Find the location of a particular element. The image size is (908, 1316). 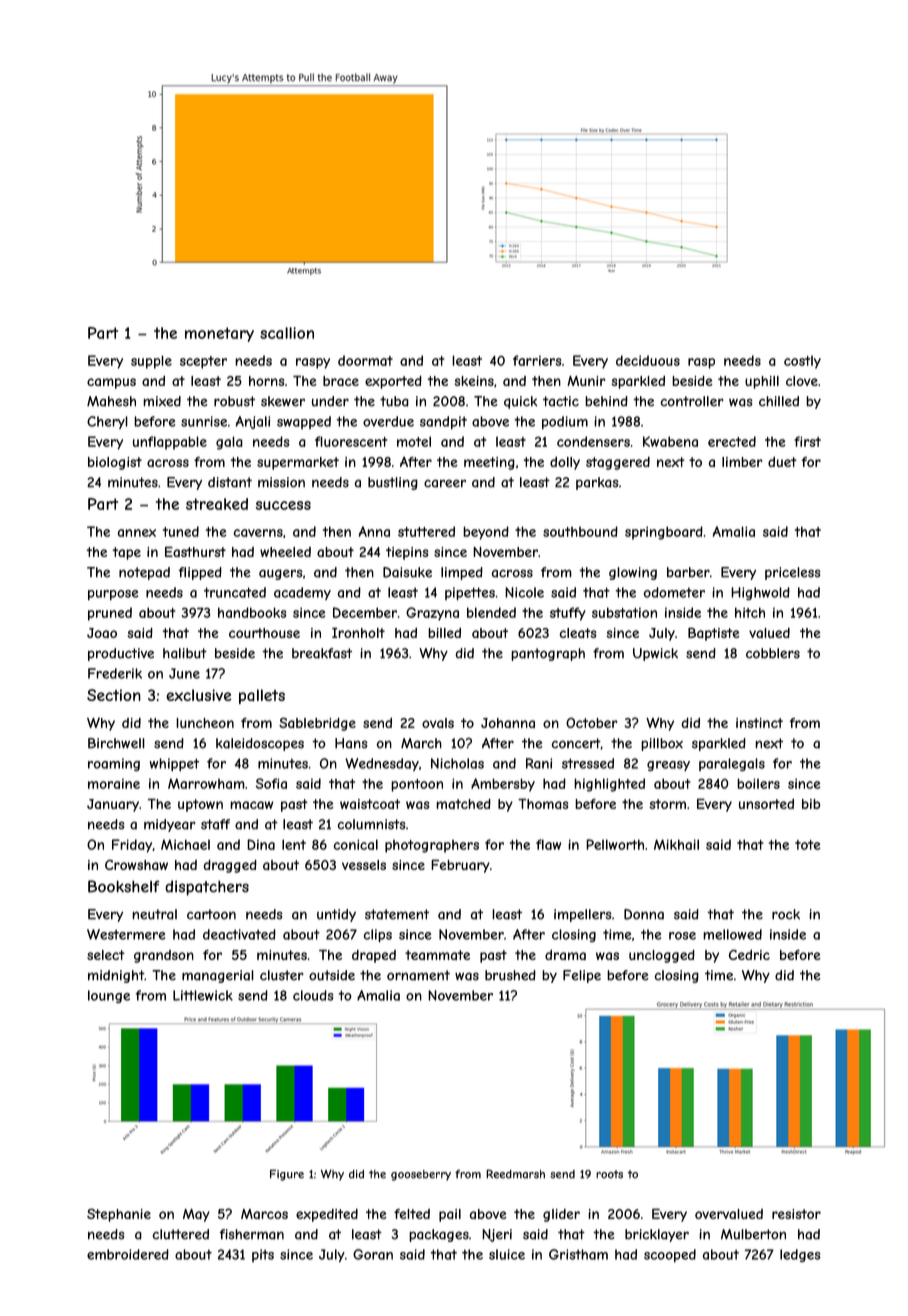

tape is located at coordinates (127, 553).
